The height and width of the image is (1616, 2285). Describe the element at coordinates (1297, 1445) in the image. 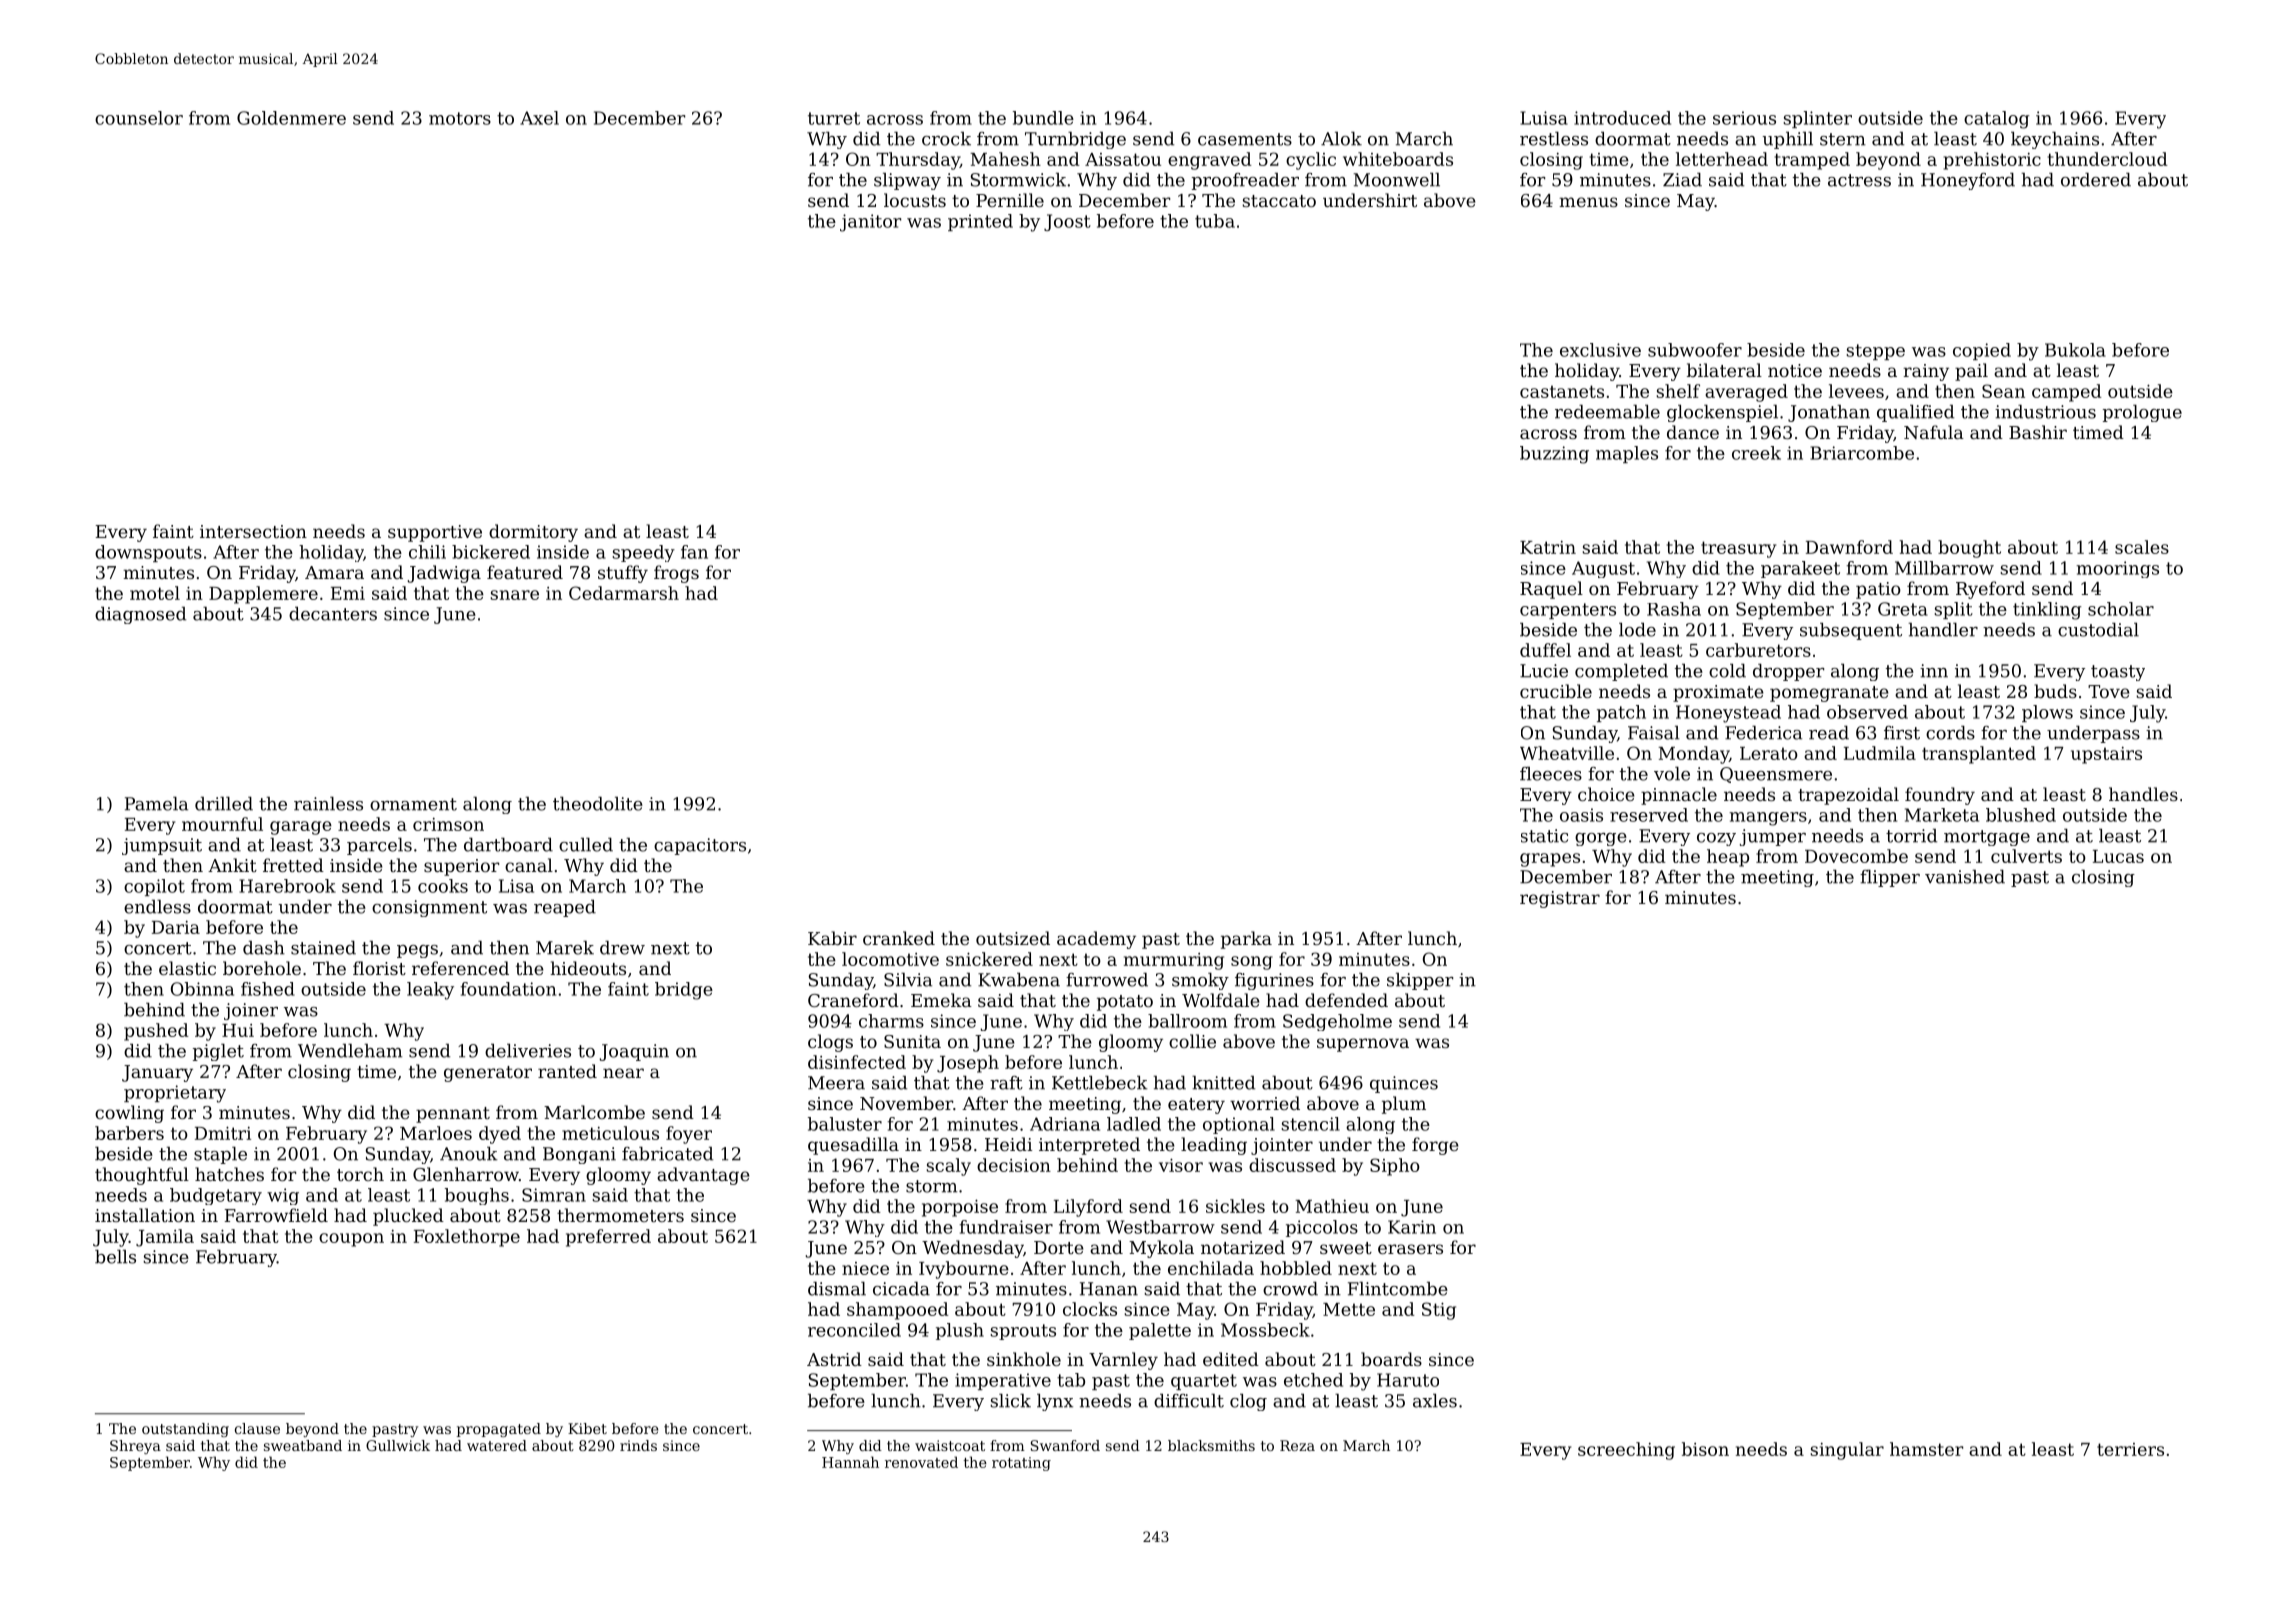

I see `Reza` at that location.
